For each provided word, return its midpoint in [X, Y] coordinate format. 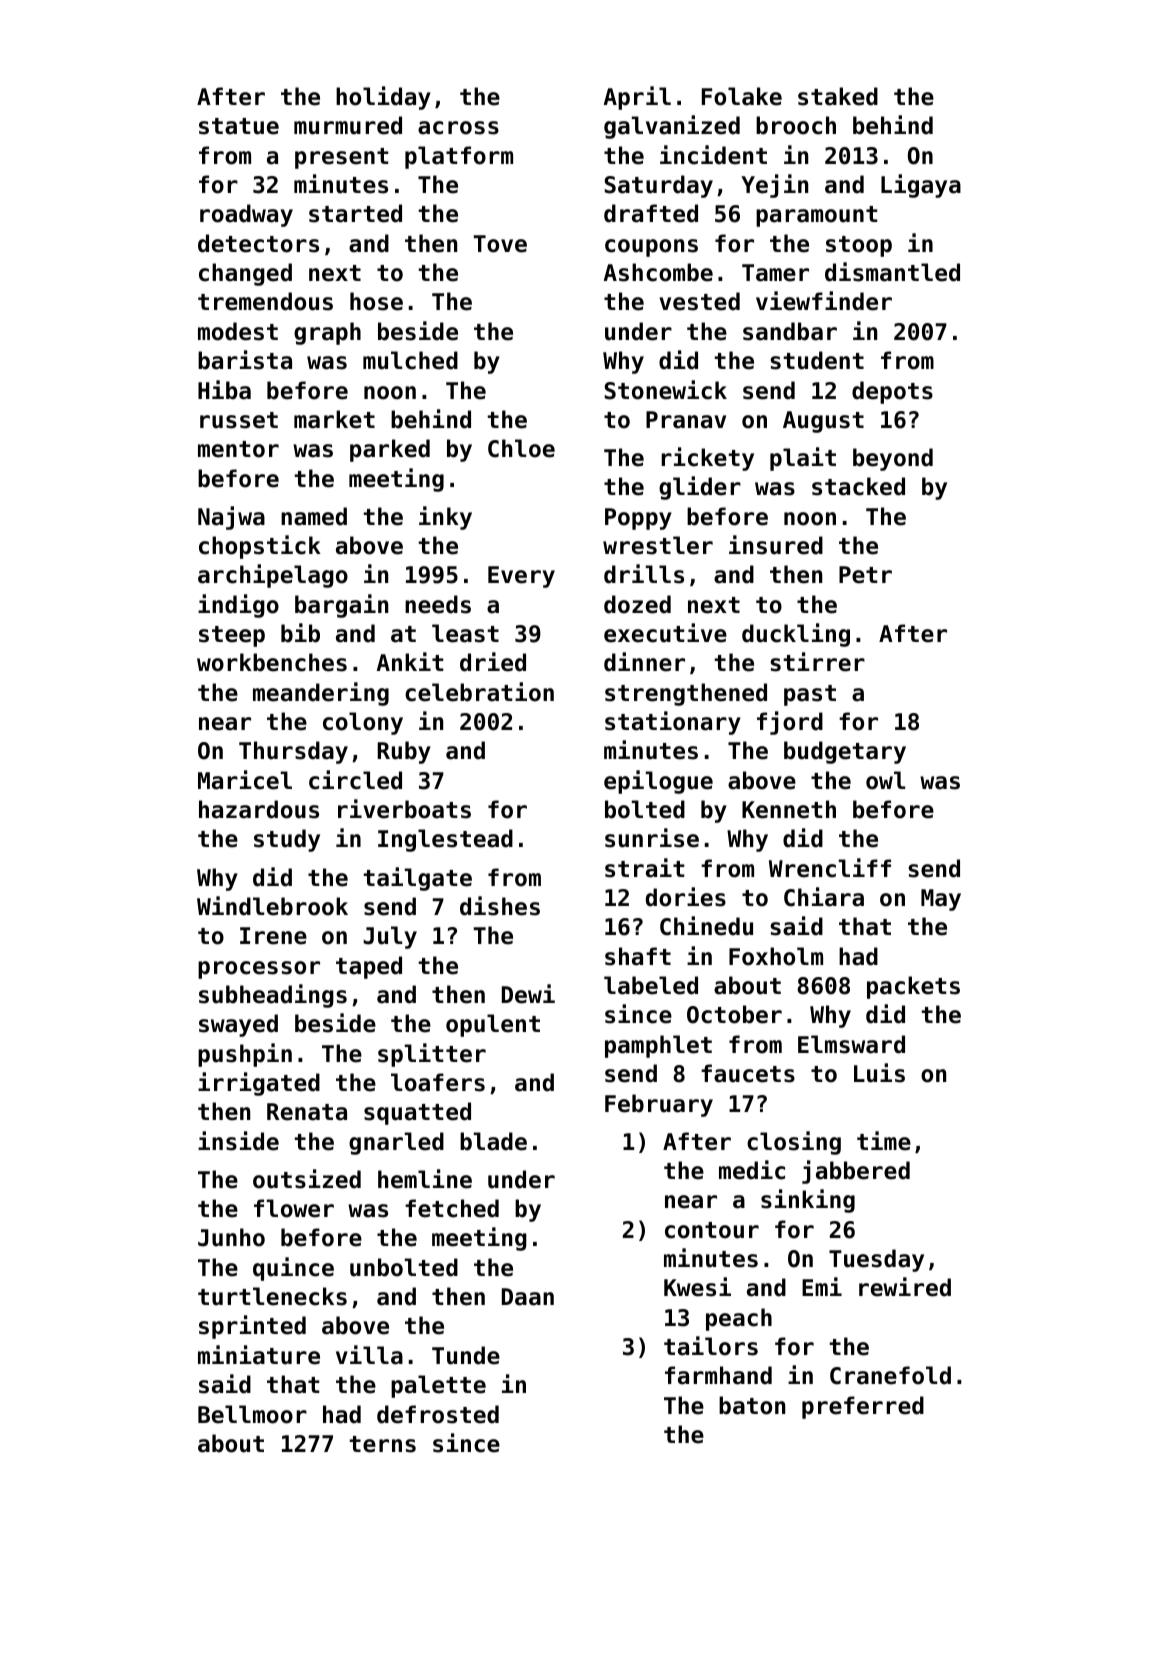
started [355, 213]
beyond [893, 459]
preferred [863, 1407]
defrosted [438, 1414]
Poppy [638, 519]
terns [382, 1444]
